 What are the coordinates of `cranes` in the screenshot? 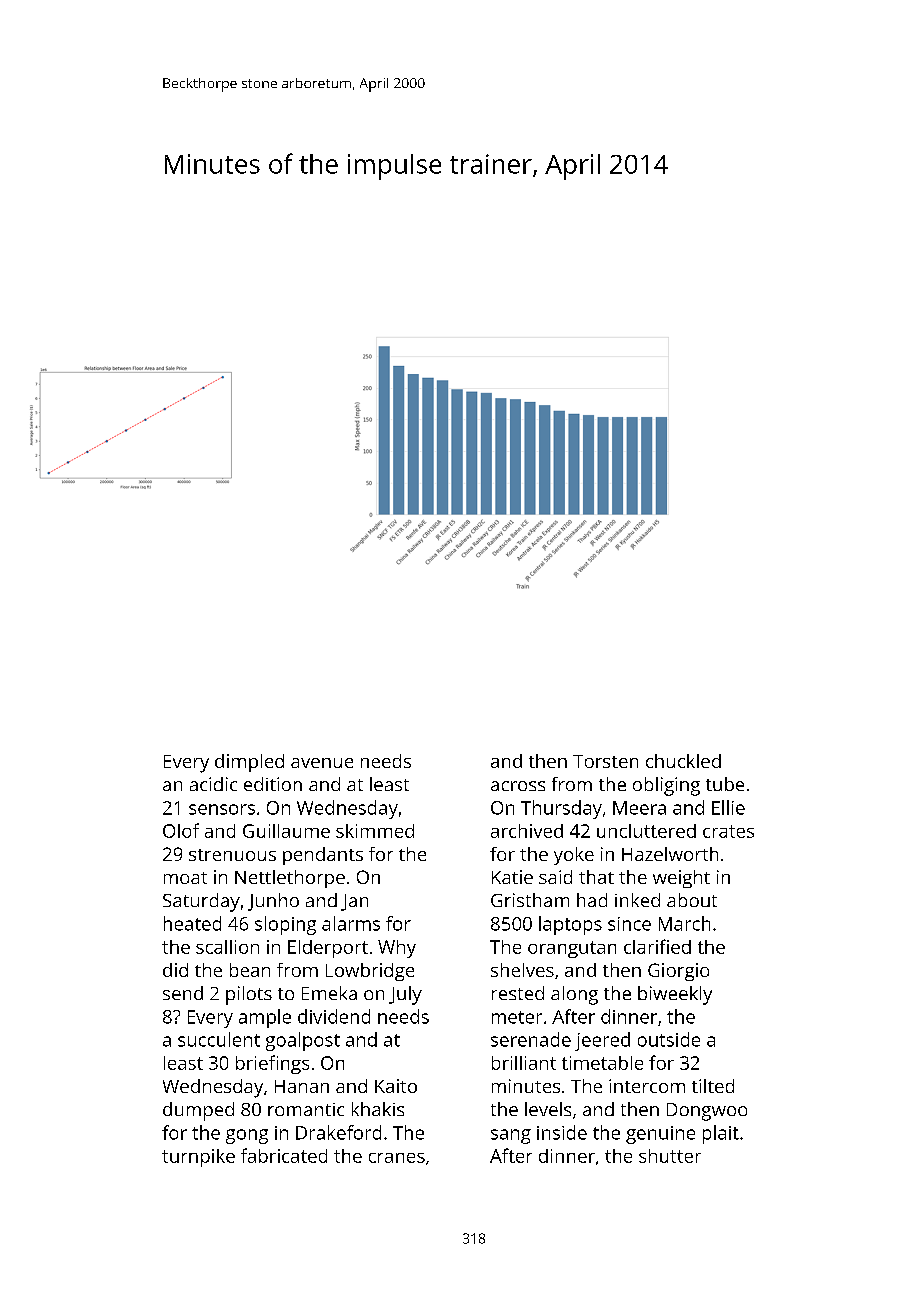 It's located at (397, 1158).
